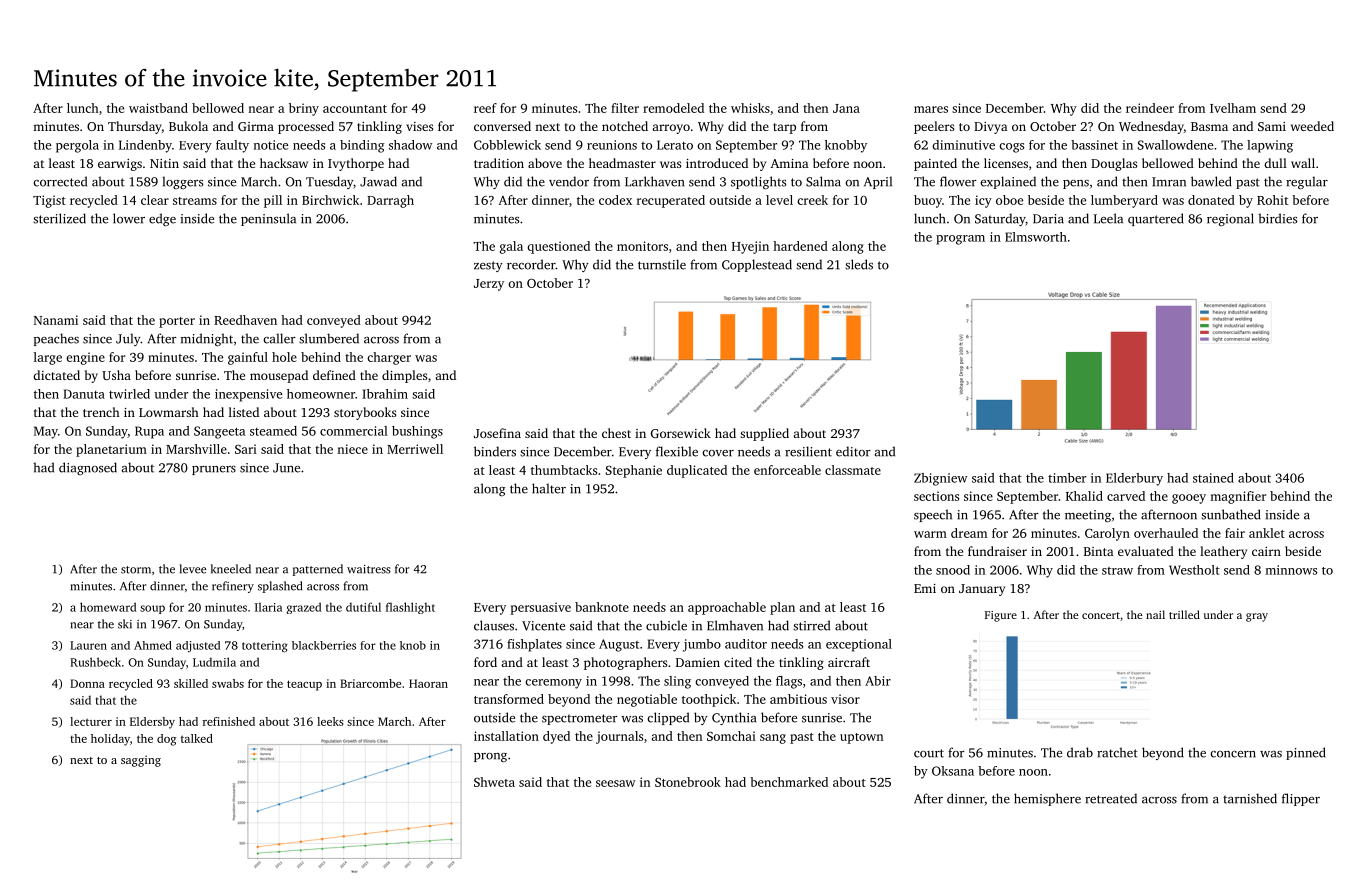 The width and height of the document is (1372, 887). Describe the element at coordinates (485, 108) in the document. I see `reef` at that location.
